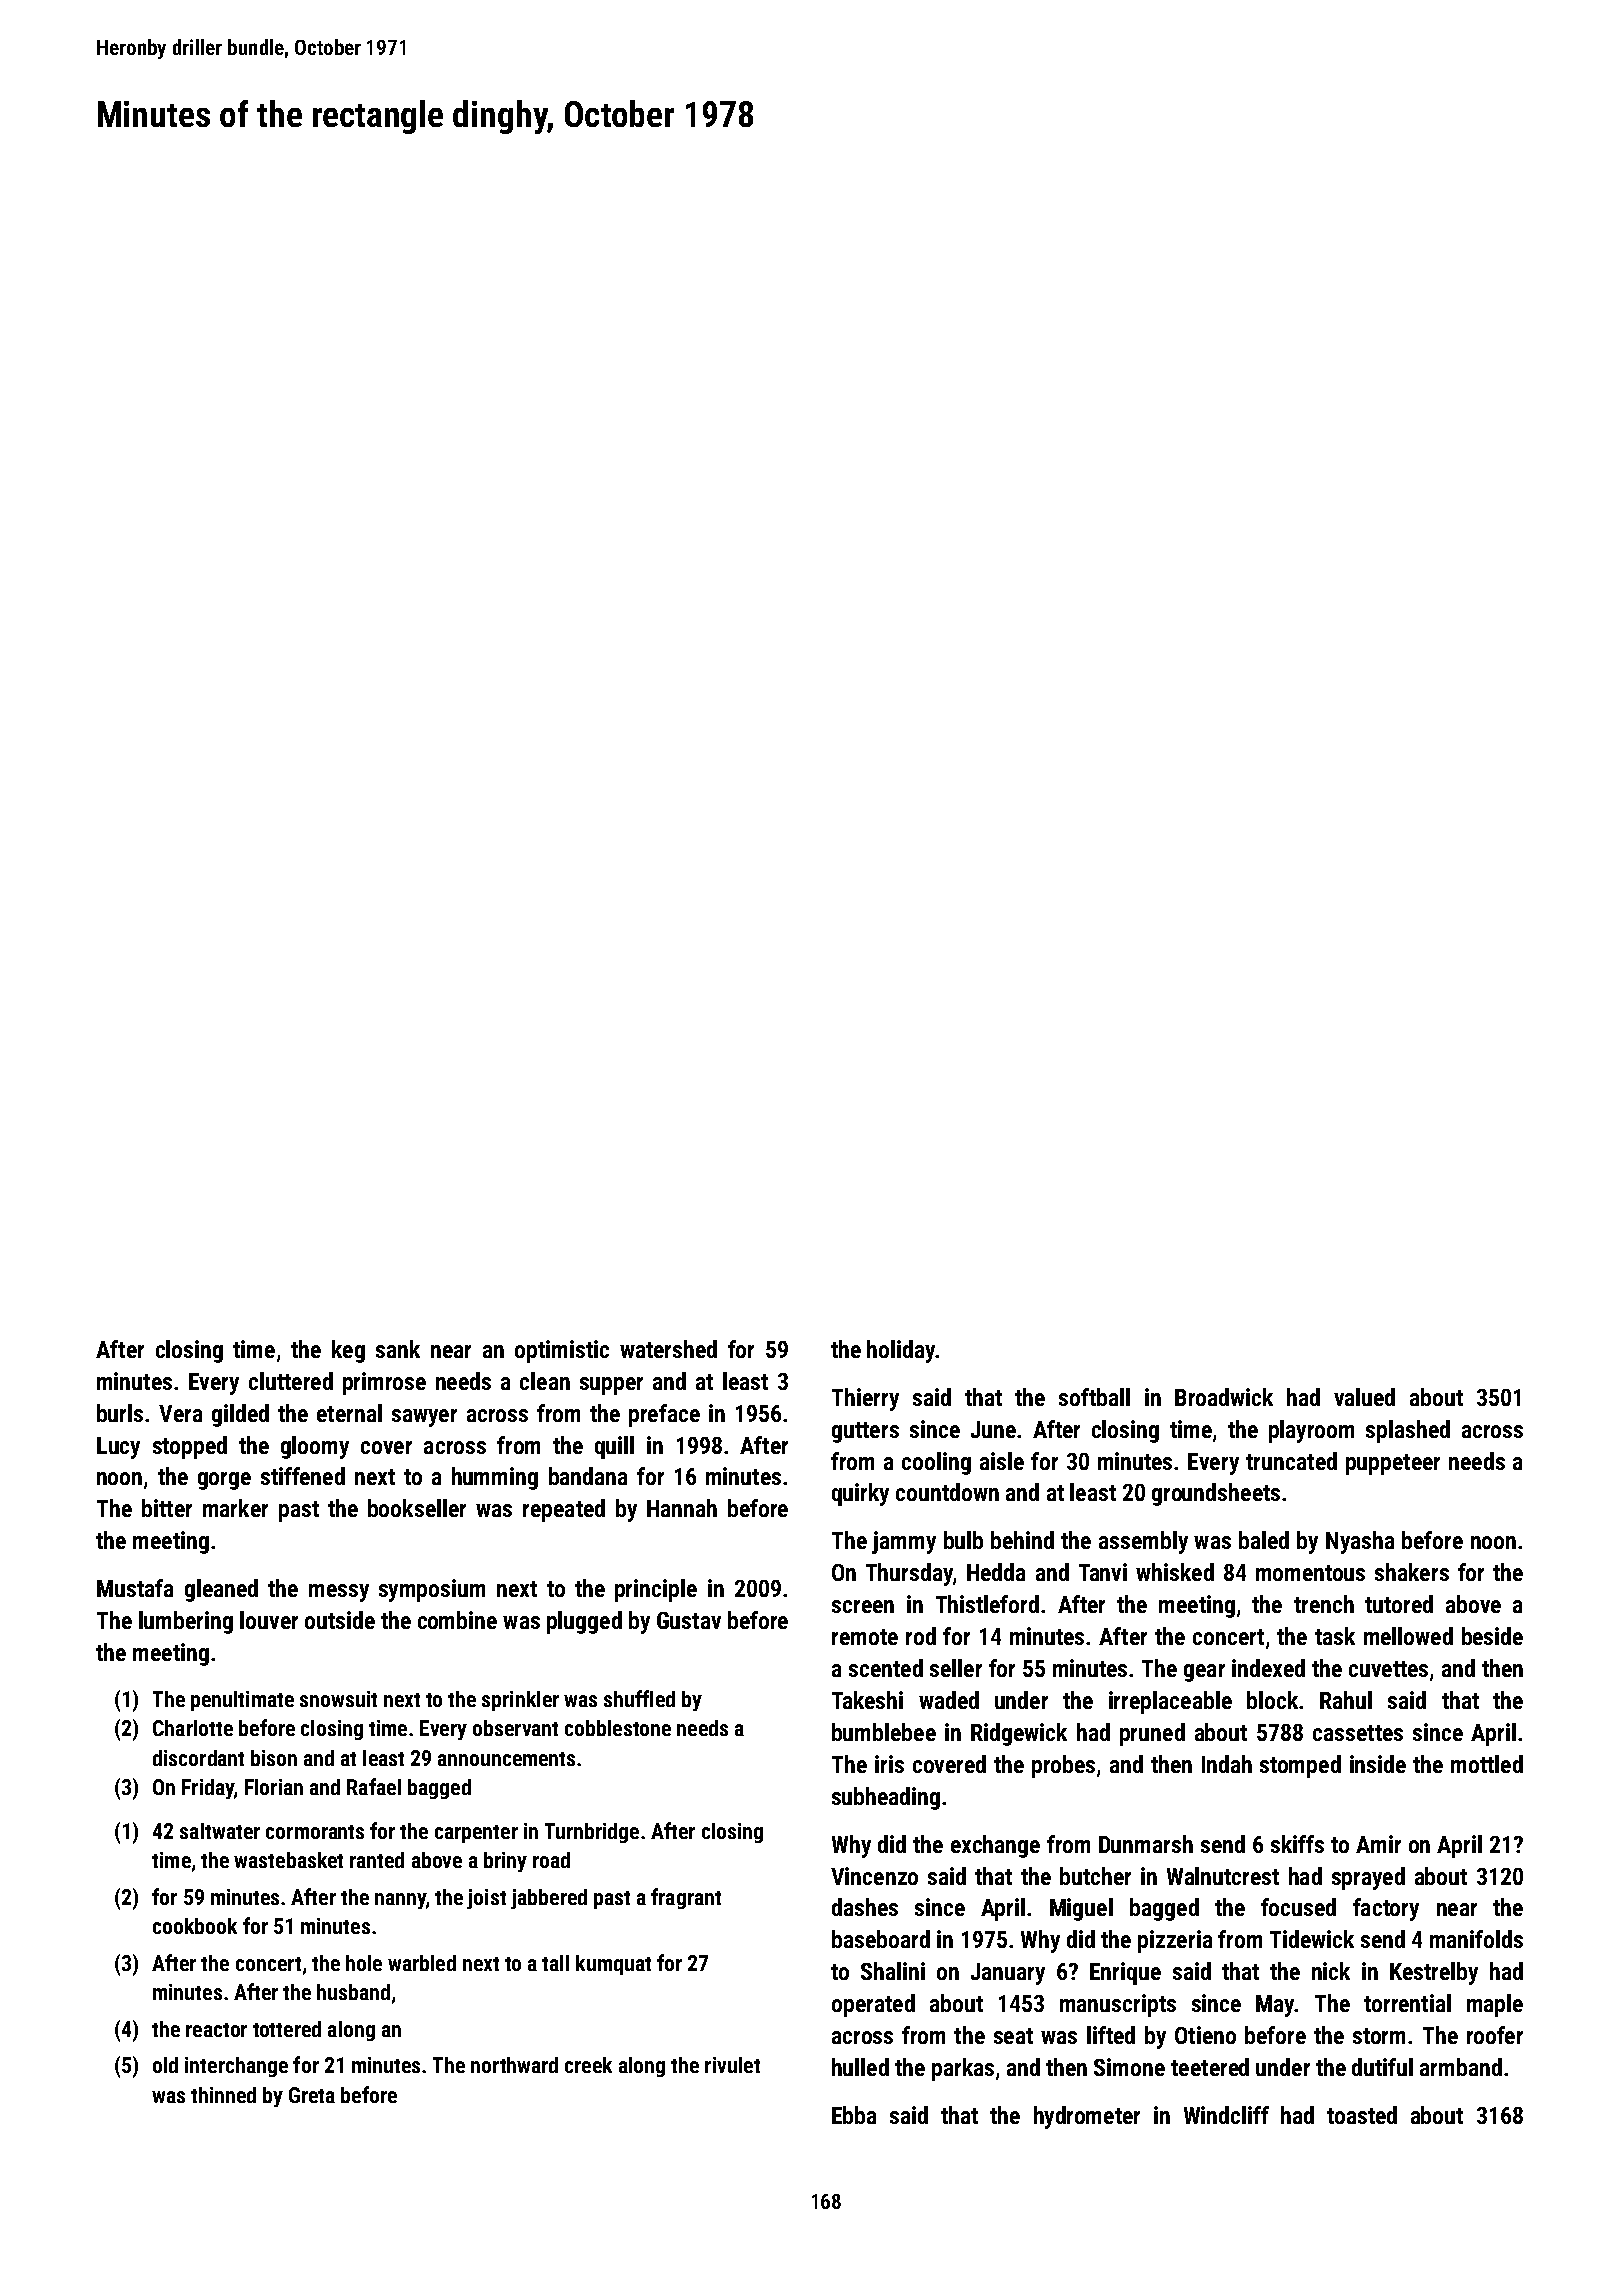 Image resolution: width=1620 pixels, height=2292 pixels. I want to click on factory, so click(1386, 1909).
